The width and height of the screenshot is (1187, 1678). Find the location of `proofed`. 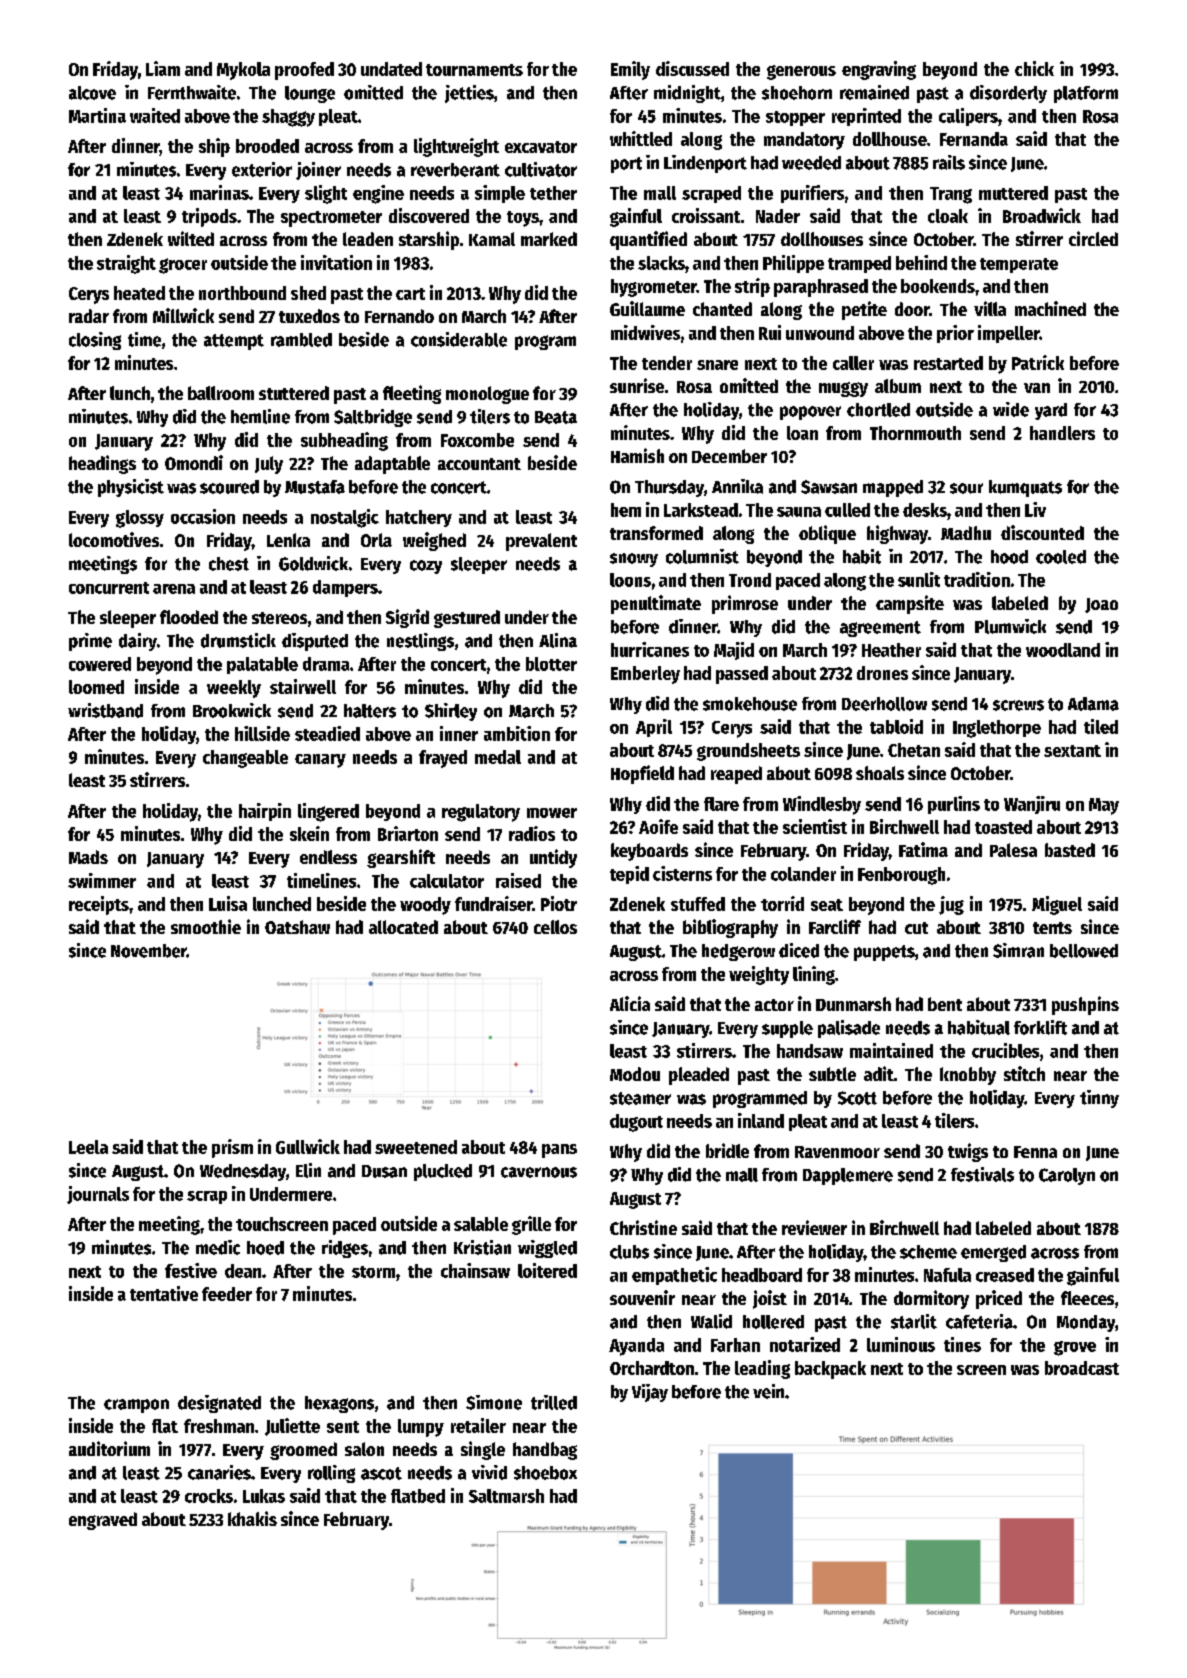

proofed is located at coordinates (304, 71).
